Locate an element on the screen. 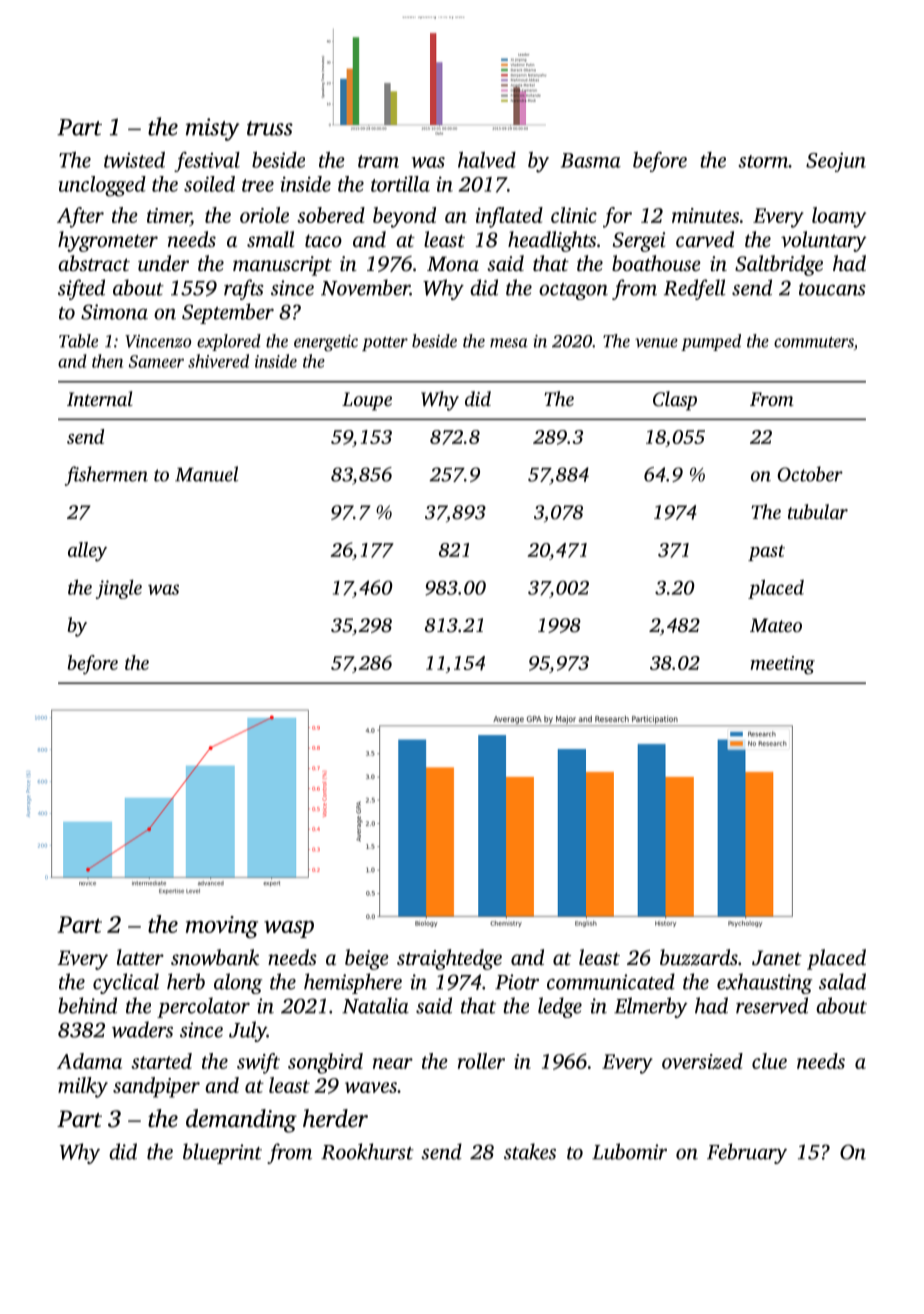 This screenshot has height=1314, width=924. hygrometer is located at coordinates (108, 241).
